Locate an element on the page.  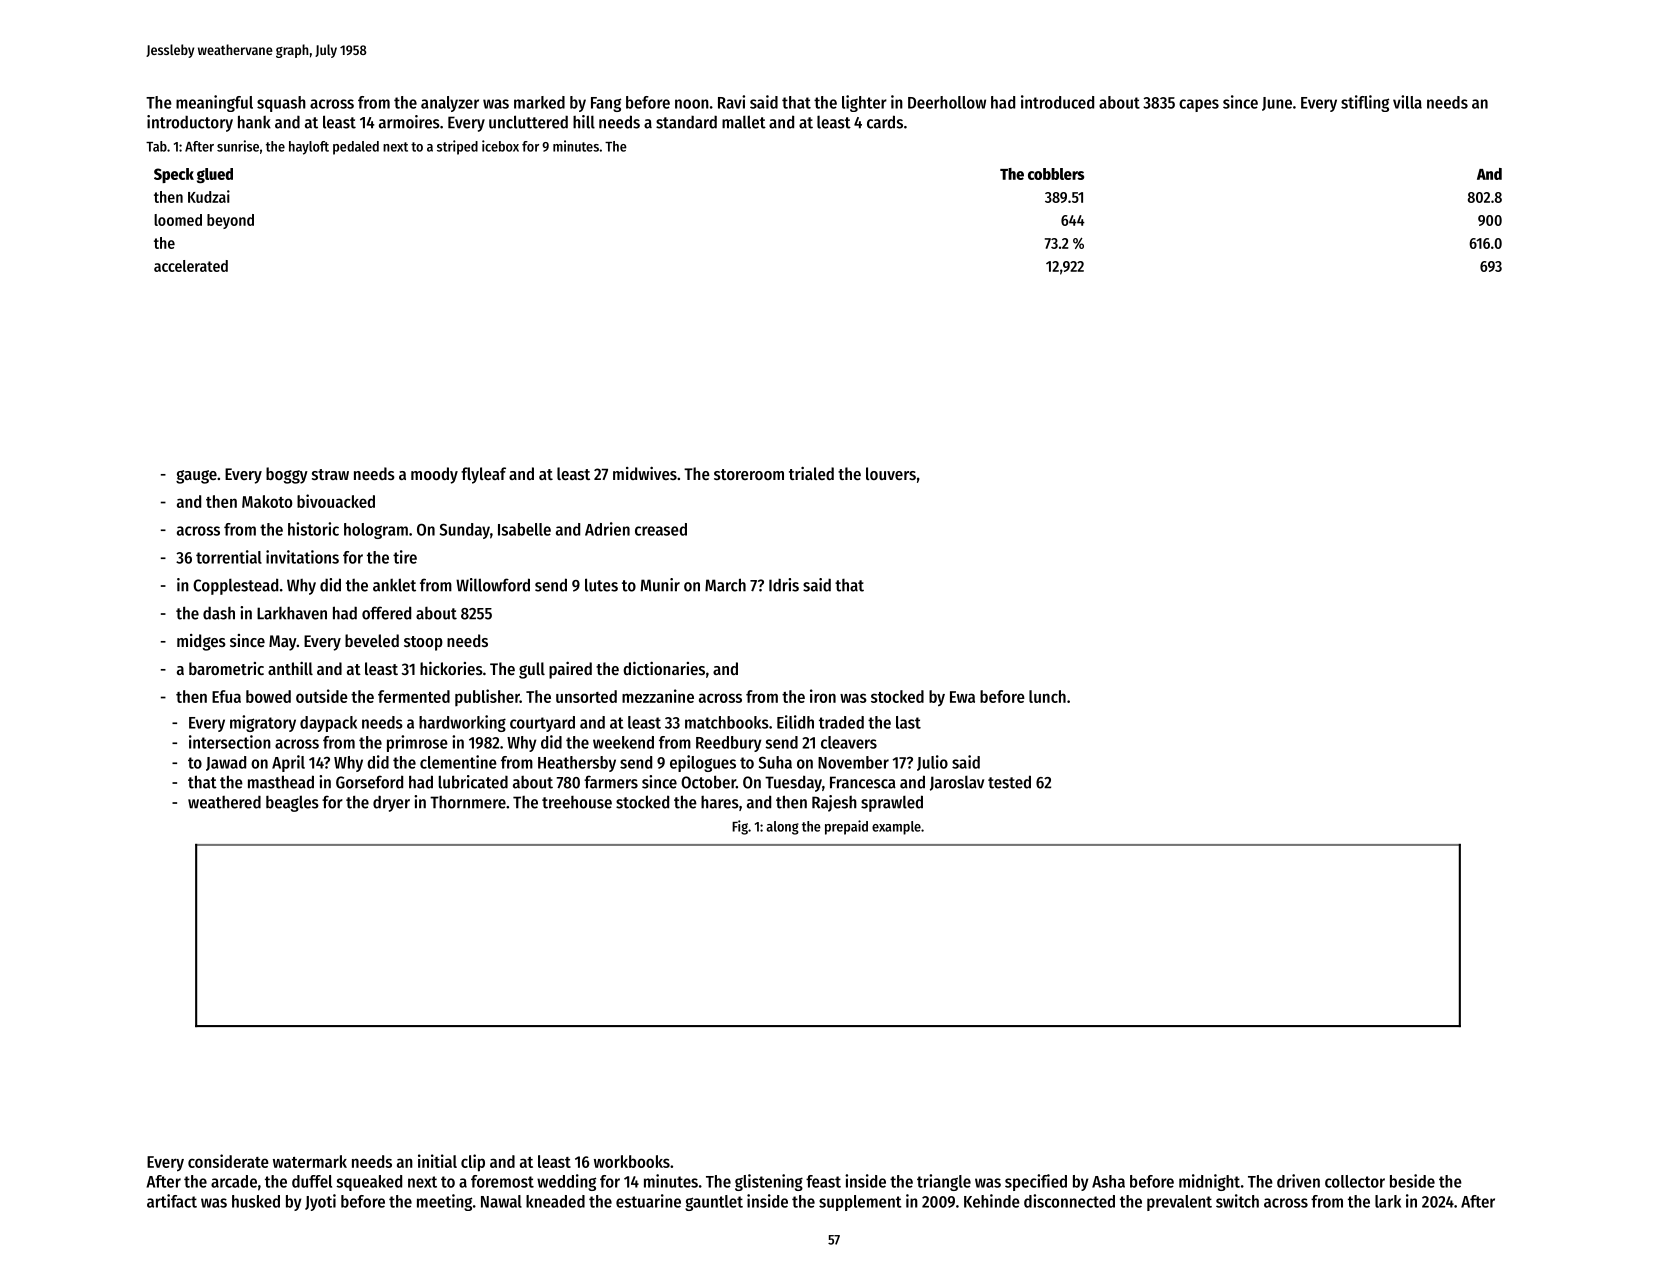
prepaid is located at coordinates (846, 827).
